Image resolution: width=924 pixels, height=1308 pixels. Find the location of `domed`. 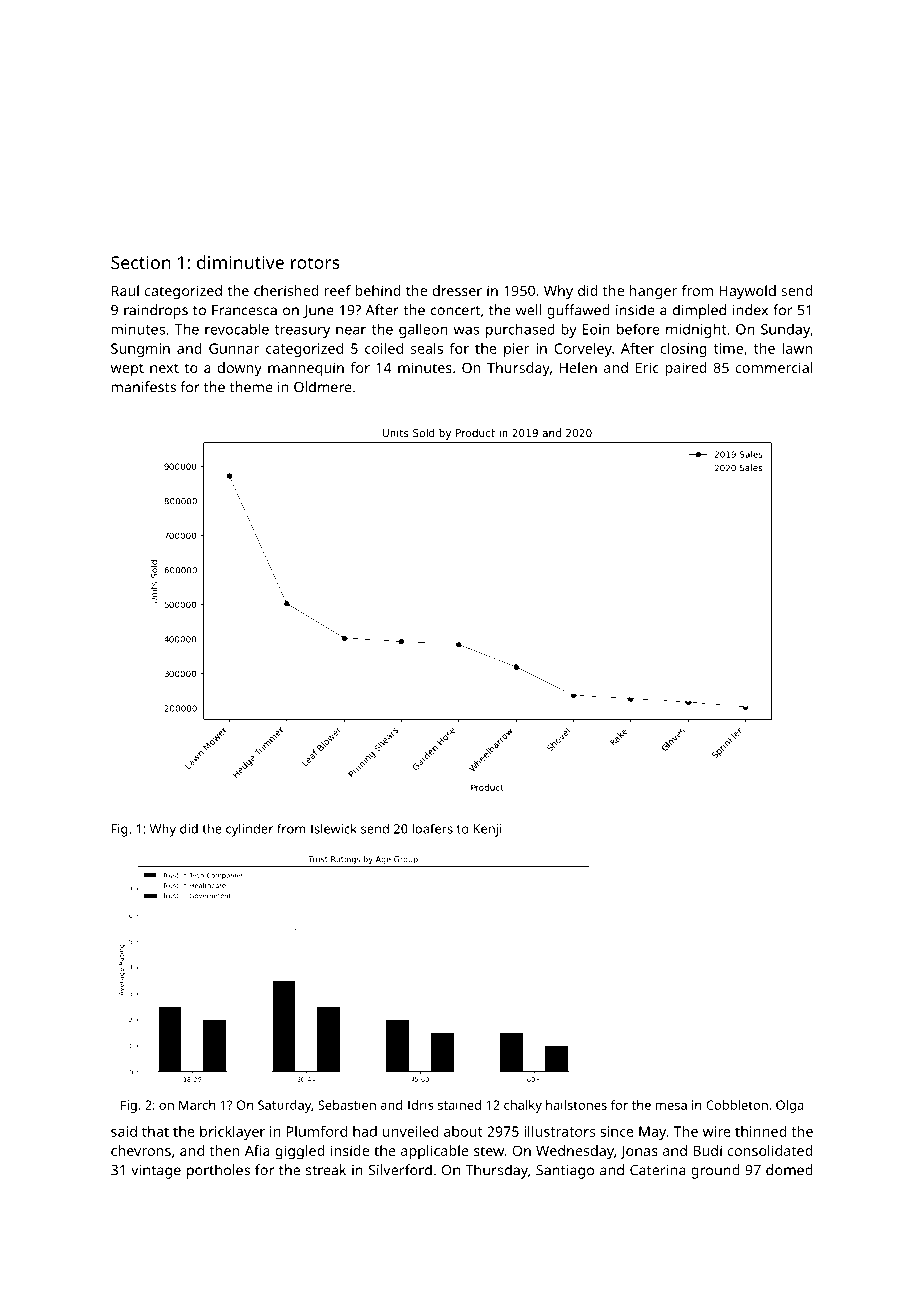

domed is located at coordinates (789, 1170).
